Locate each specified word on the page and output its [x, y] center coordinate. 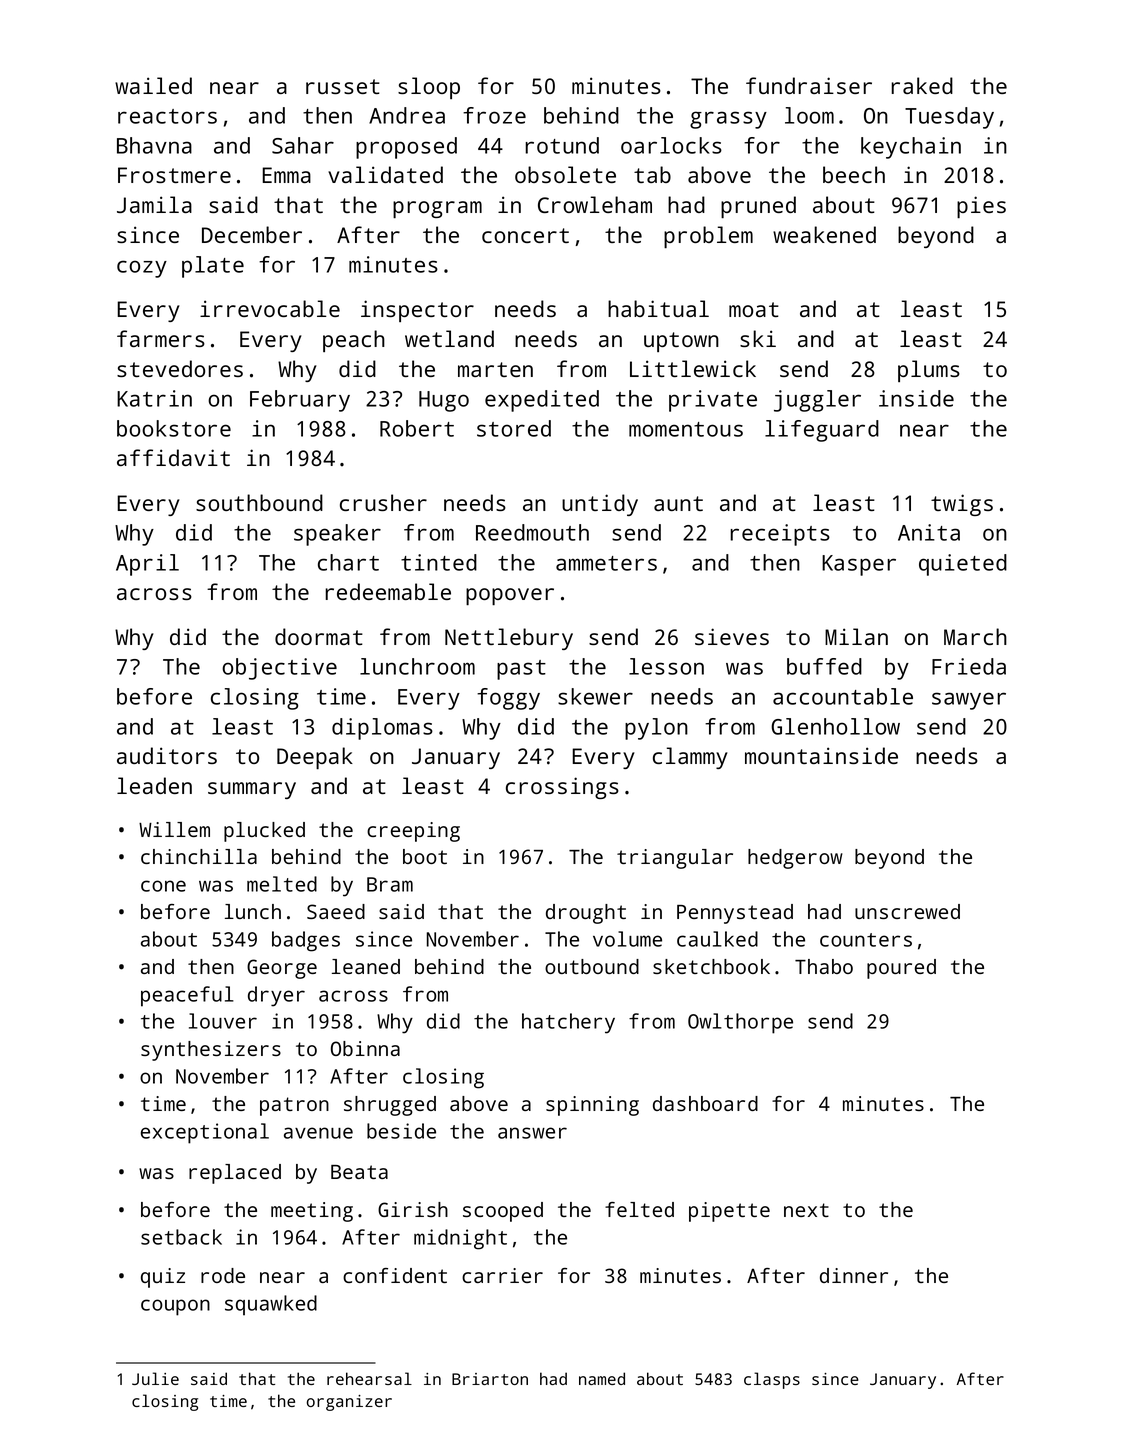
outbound [592, 966]
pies [981, 207]
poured [901, 969]
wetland [449, 338]
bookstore [174, 428]
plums [929, 371]
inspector [417, 311]
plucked [264, 832]
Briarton [490, 1379]
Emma [286, 175]
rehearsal [369, 1378]
